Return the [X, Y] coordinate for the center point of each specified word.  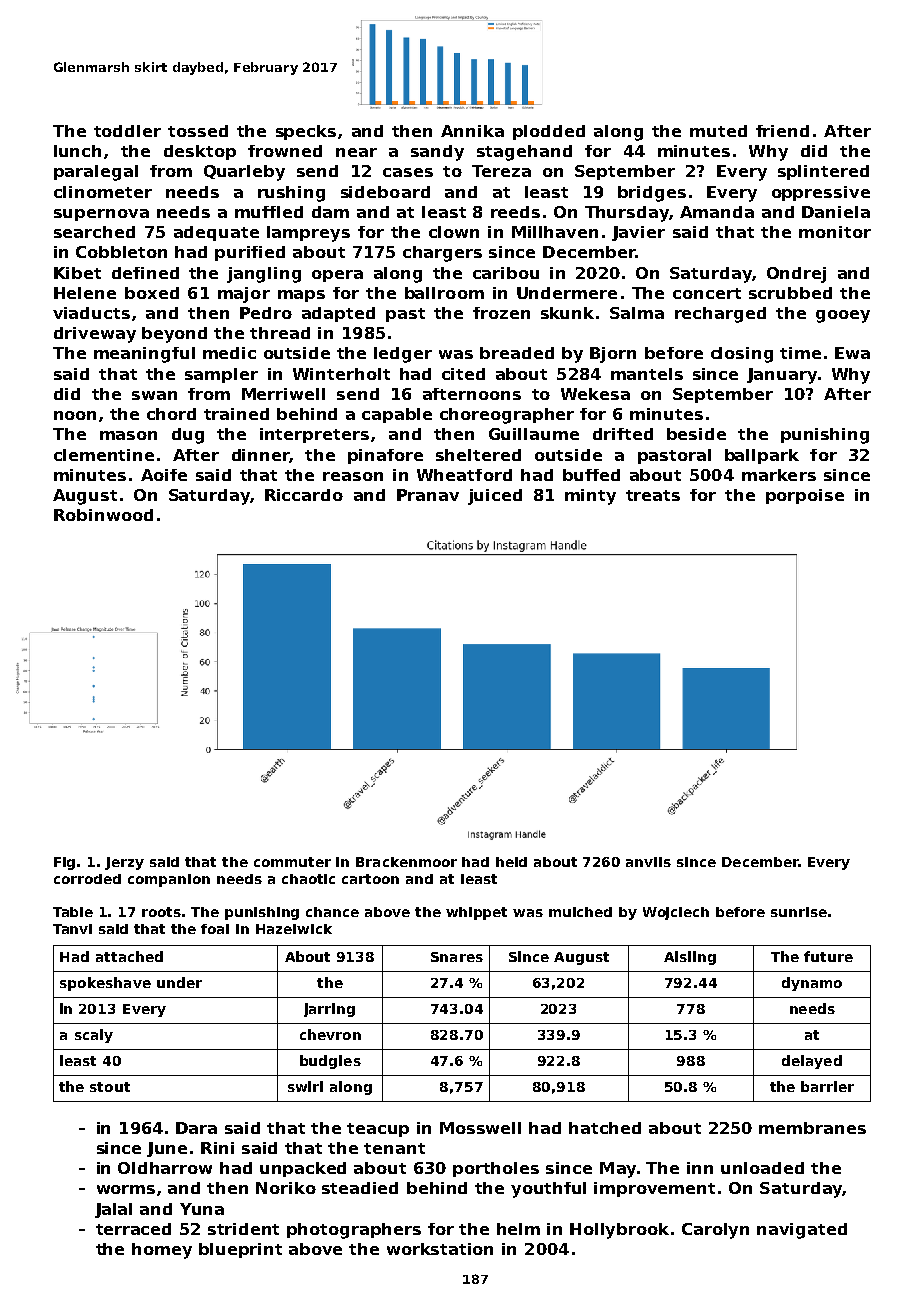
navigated [802, 1231]
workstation [440, 1249]
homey [162, 1251]
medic [229, 353]
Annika [472, 131]
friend [782, 131]
